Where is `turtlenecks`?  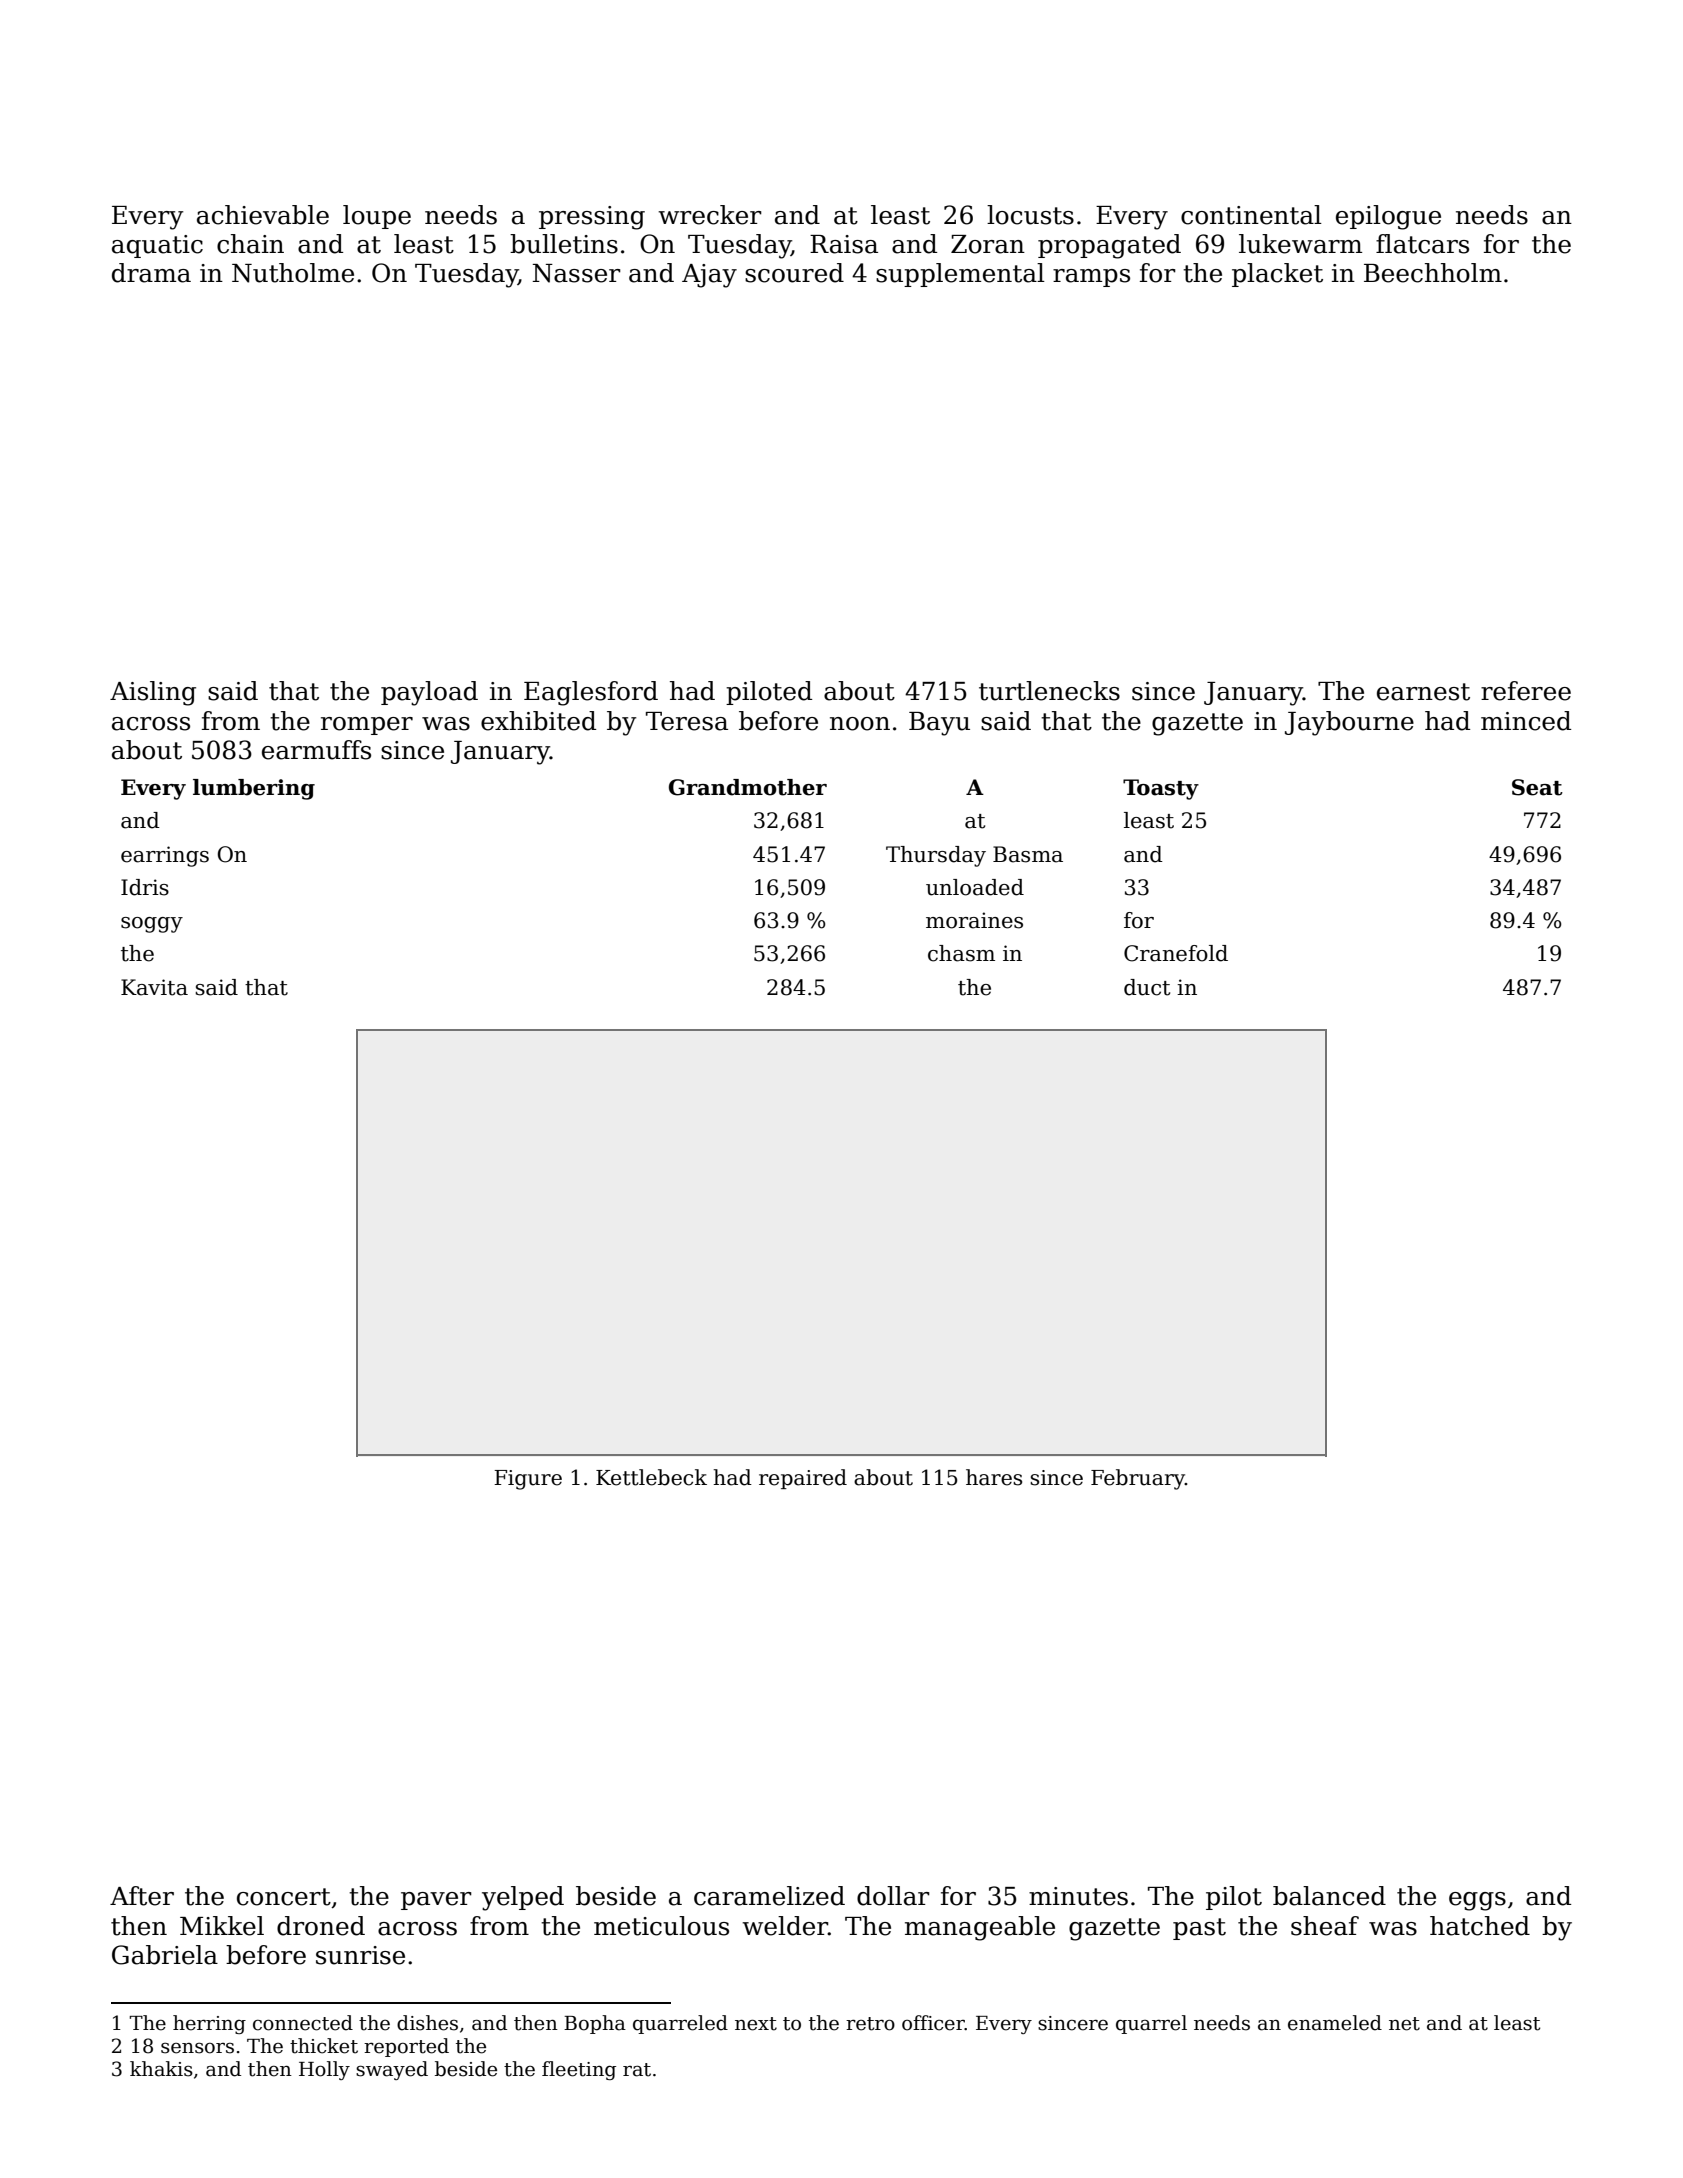 turtlenecks is located at coordinates (1049, 691).
